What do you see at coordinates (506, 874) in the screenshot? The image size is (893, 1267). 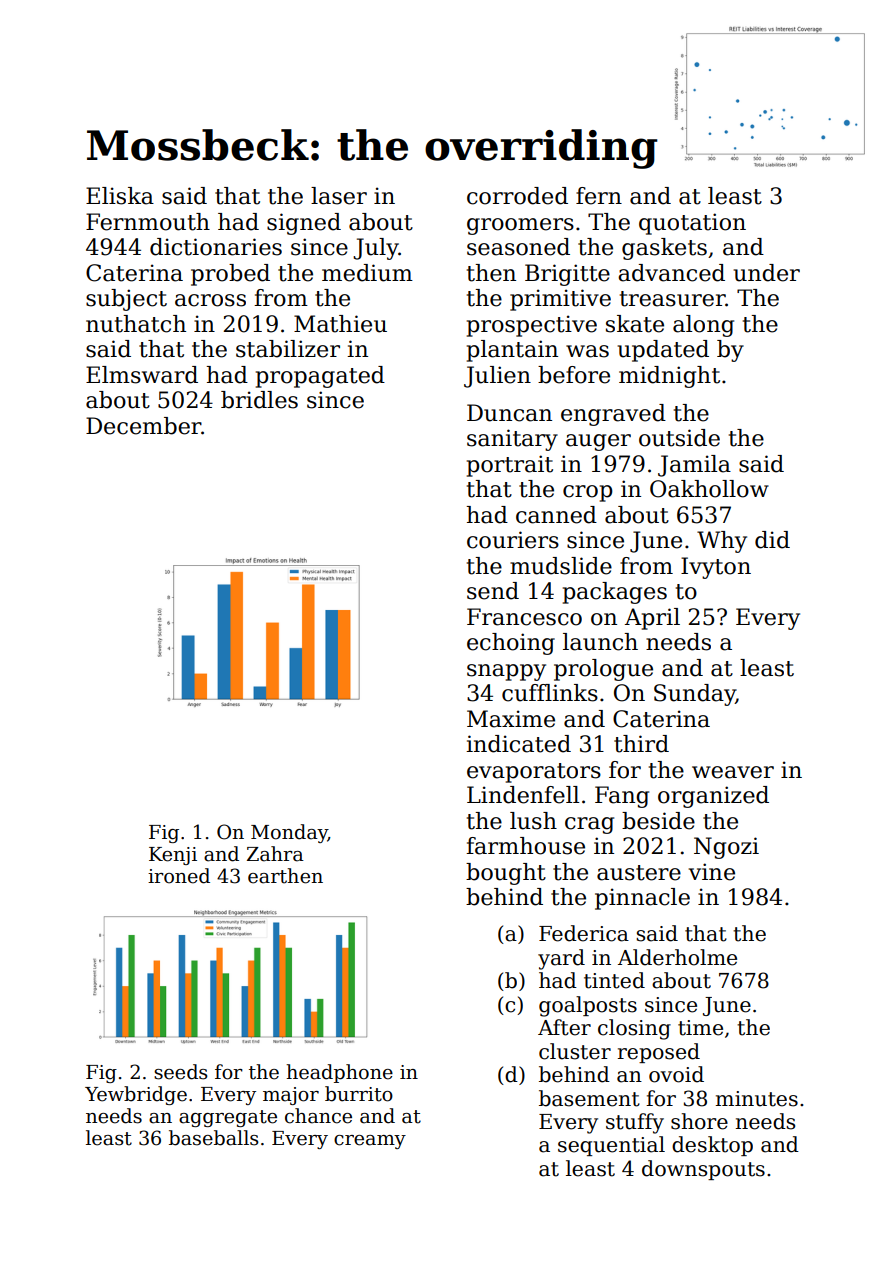 I see `bought` at bounding box center [506, 874].
